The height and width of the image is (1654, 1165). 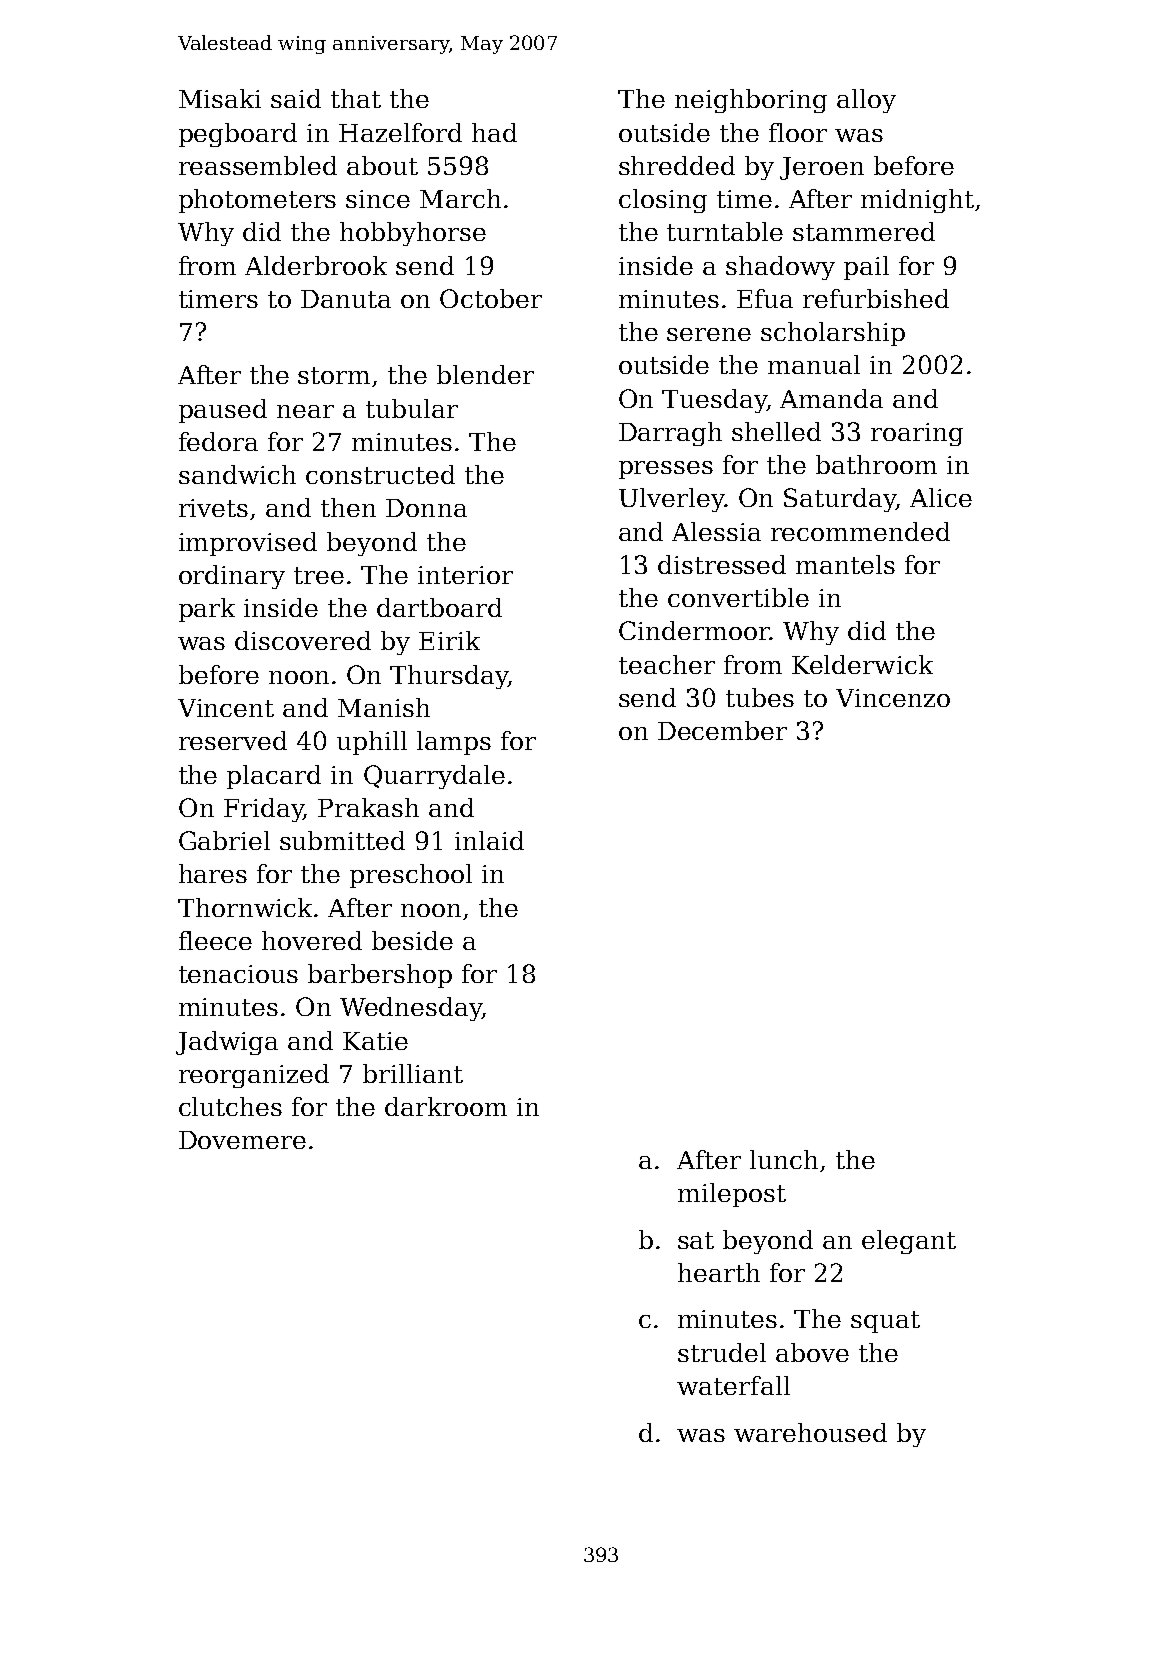 What do you see at coordinates (666, 470) in the image?
I see `presses` at bounding box center [666, 470].
